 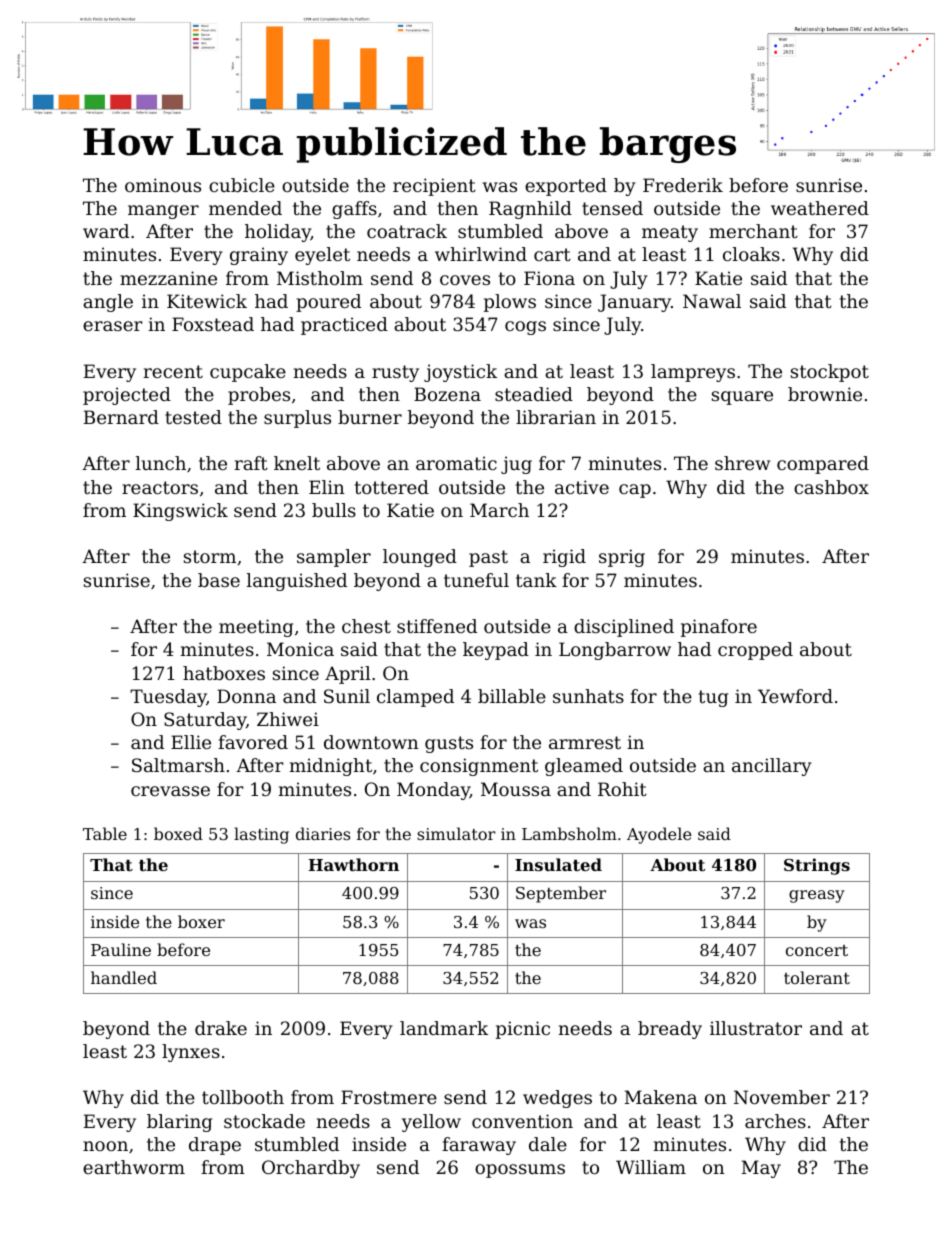 I want to click on Kitewick, so click(x=207, y=301).
